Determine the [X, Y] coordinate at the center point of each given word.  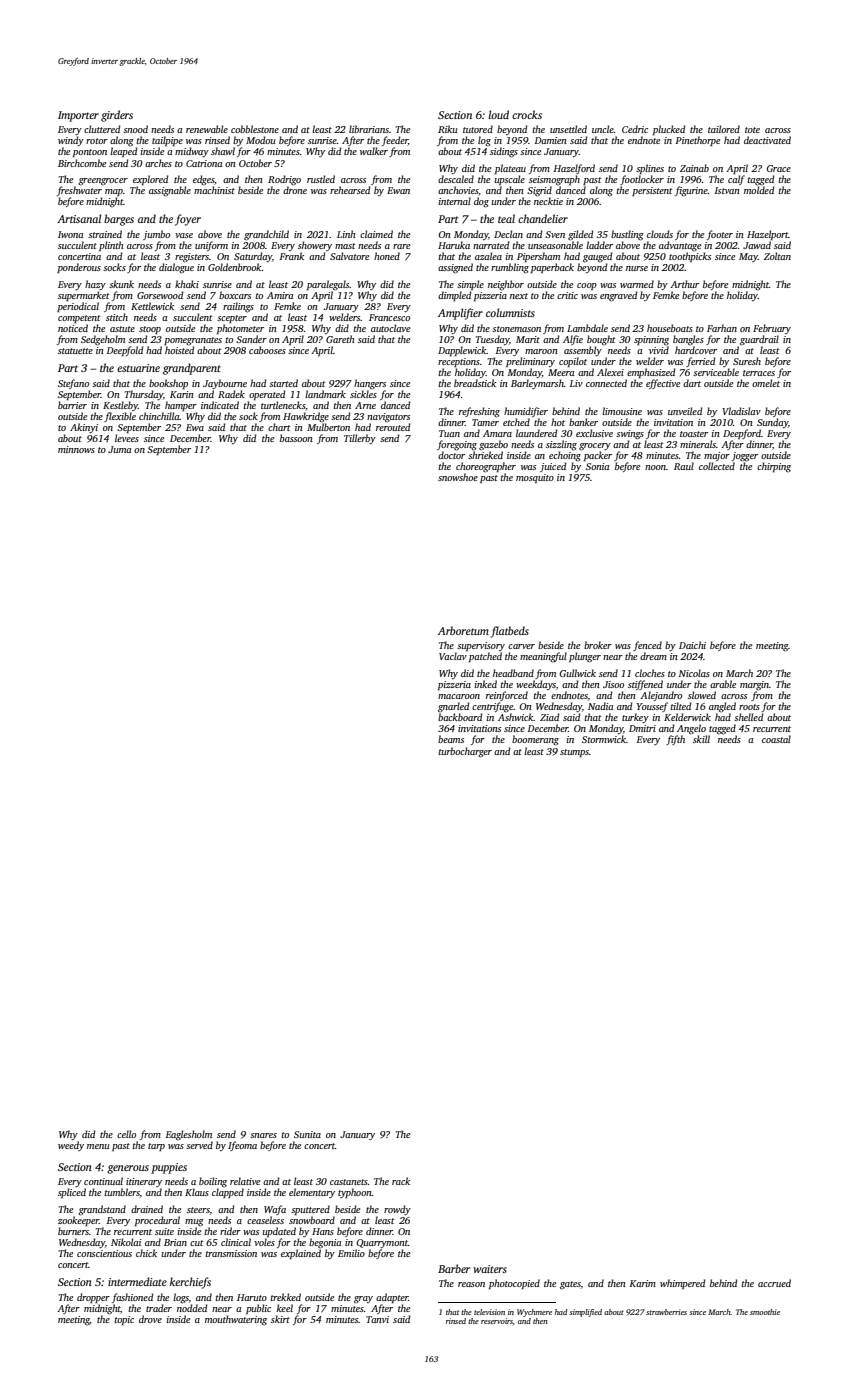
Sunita [307, 1134]
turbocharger [465, 752]
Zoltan [777, 256]
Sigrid [539, 191]
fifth [675, 740]
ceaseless [265, 1220]
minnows [76, 449]
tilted [680, 706]
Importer [78, 116]
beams [451, 739]
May [748, 257]
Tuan [449, 433]
